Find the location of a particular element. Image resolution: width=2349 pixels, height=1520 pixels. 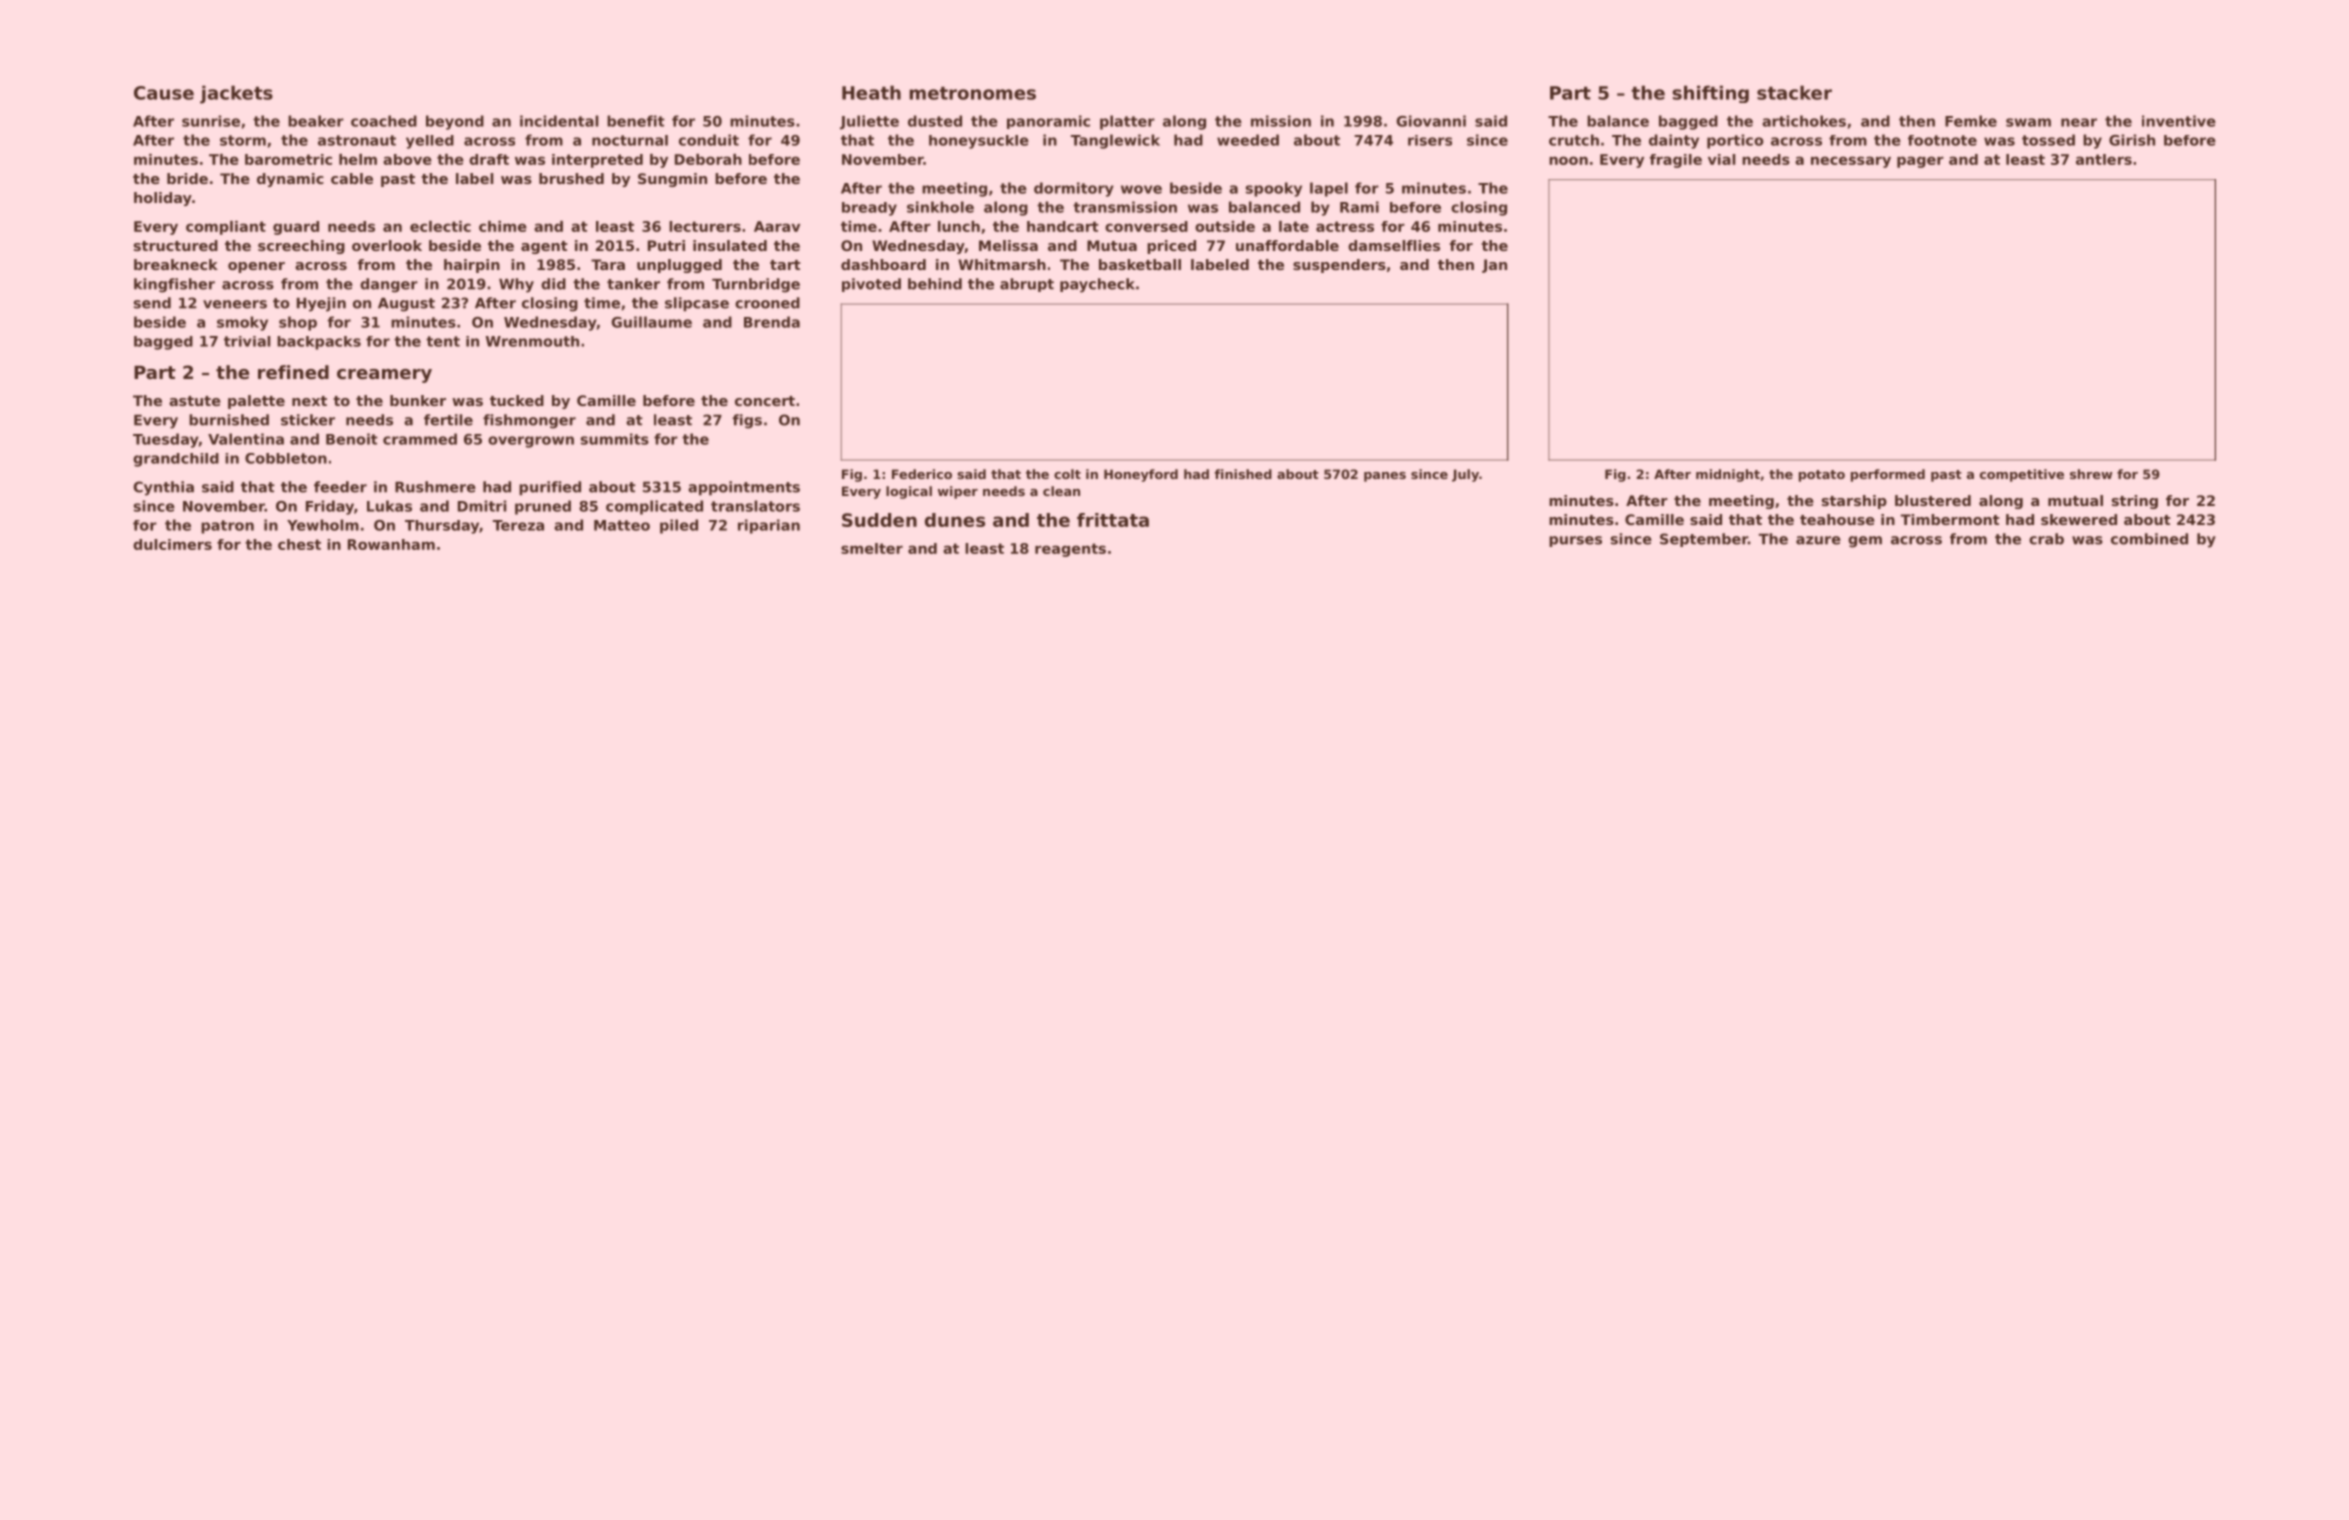

beyond is located at coordinates (455, 122).
